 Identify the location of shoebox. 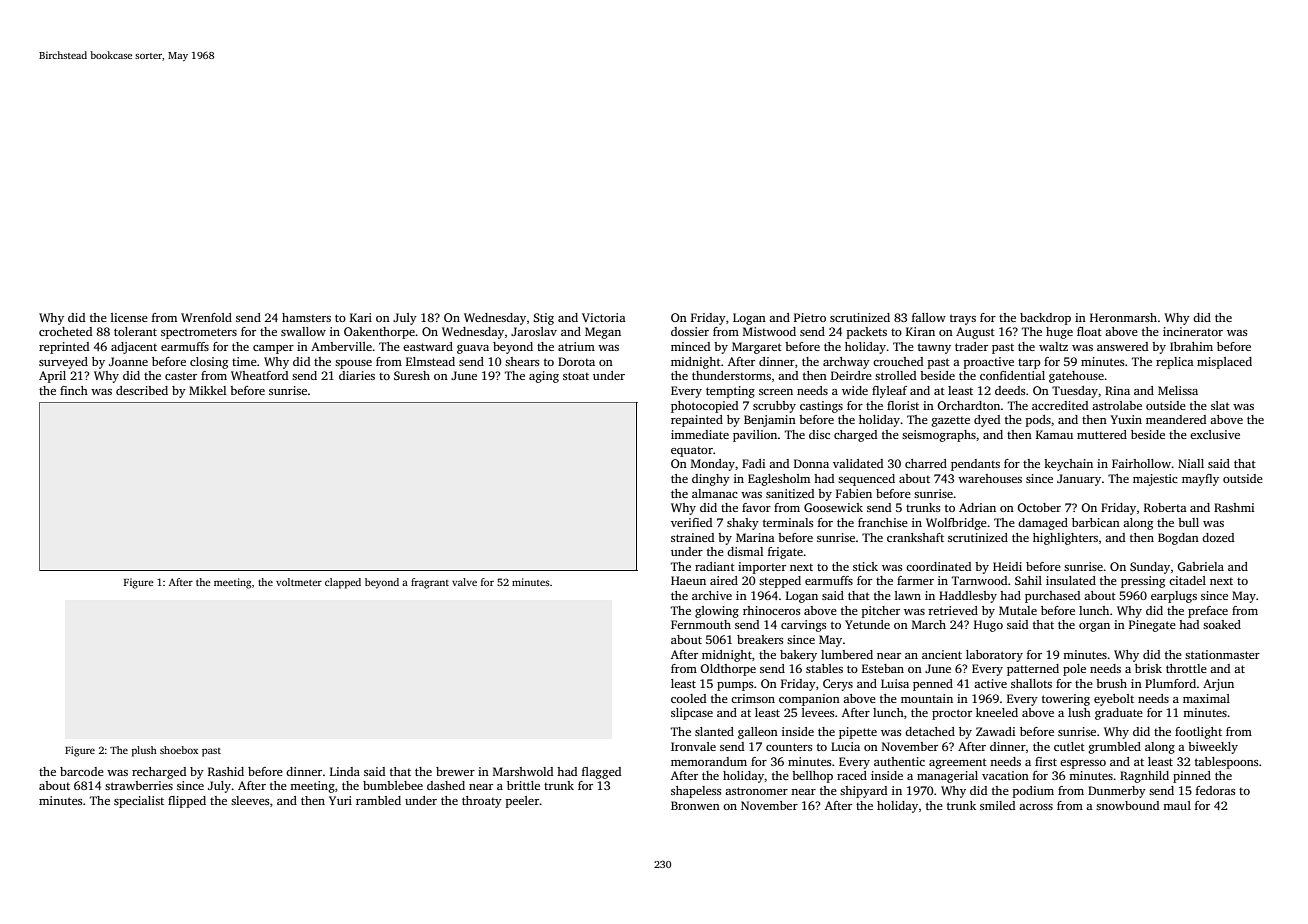
(179, 750).
